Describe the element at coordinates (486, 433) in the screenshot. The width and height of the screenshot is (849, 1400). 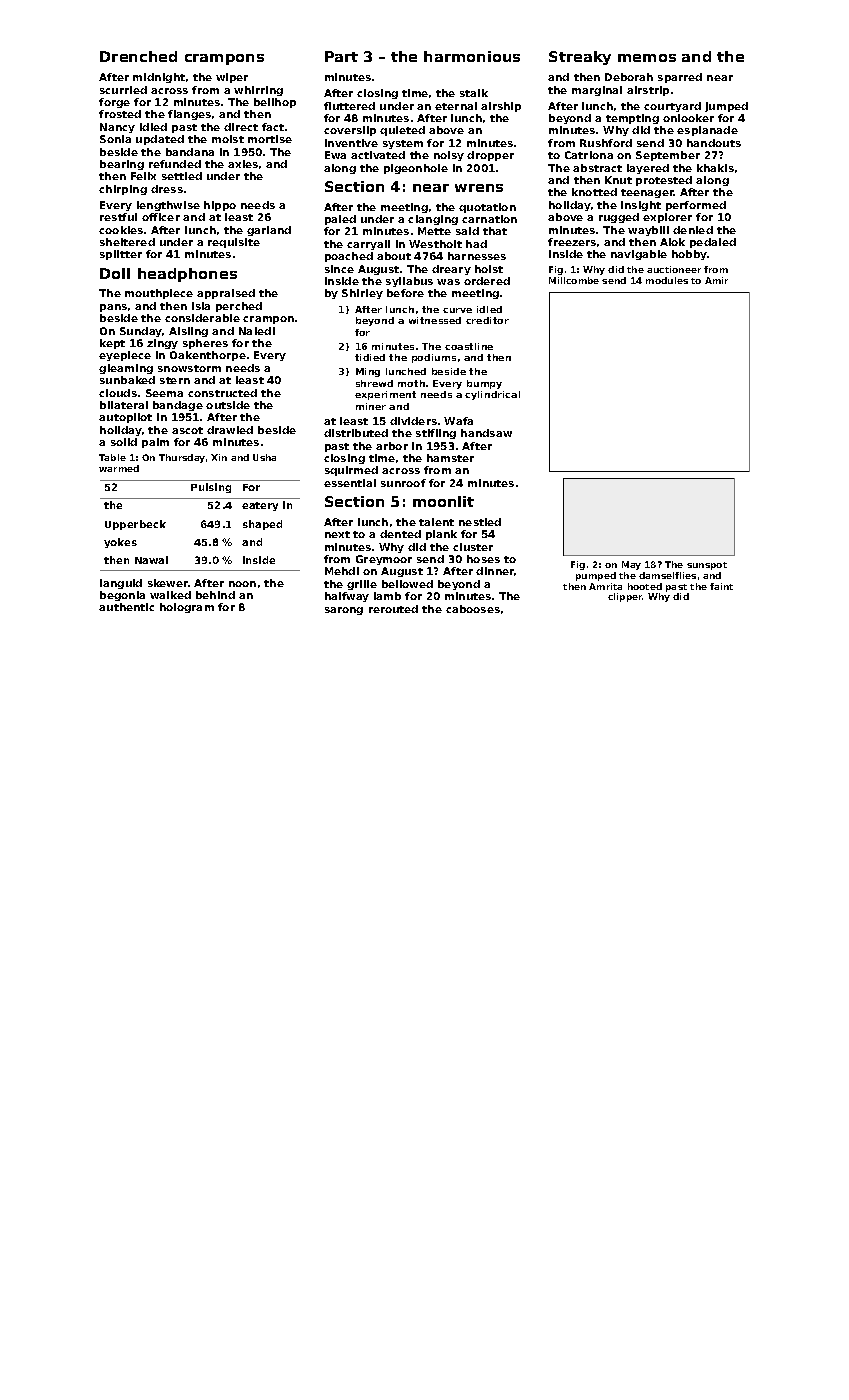
I see `handsaw` at that location.
